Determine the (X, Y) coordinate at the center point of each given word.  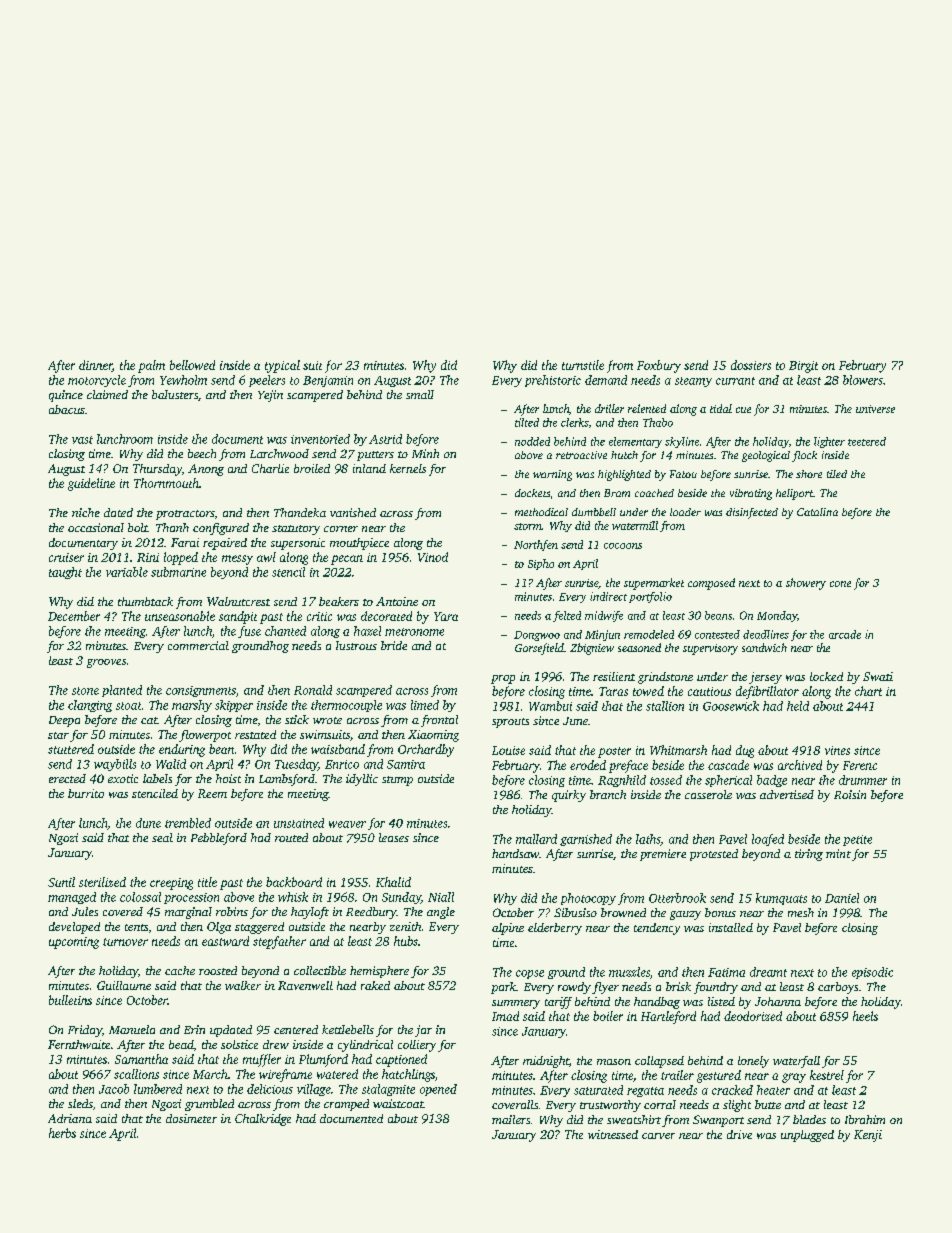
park (503, 988)
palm (151, 366)
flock (804, 456)
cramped (346, 1105)
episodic (872, 973)
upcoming (74, 943)
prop (503, 679)
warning (552, 475)
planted (122, 691)
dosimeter (191, 1118)
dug (745, 751)
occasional (96, 527)
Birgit (803, 367)
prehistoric (553, 381)
